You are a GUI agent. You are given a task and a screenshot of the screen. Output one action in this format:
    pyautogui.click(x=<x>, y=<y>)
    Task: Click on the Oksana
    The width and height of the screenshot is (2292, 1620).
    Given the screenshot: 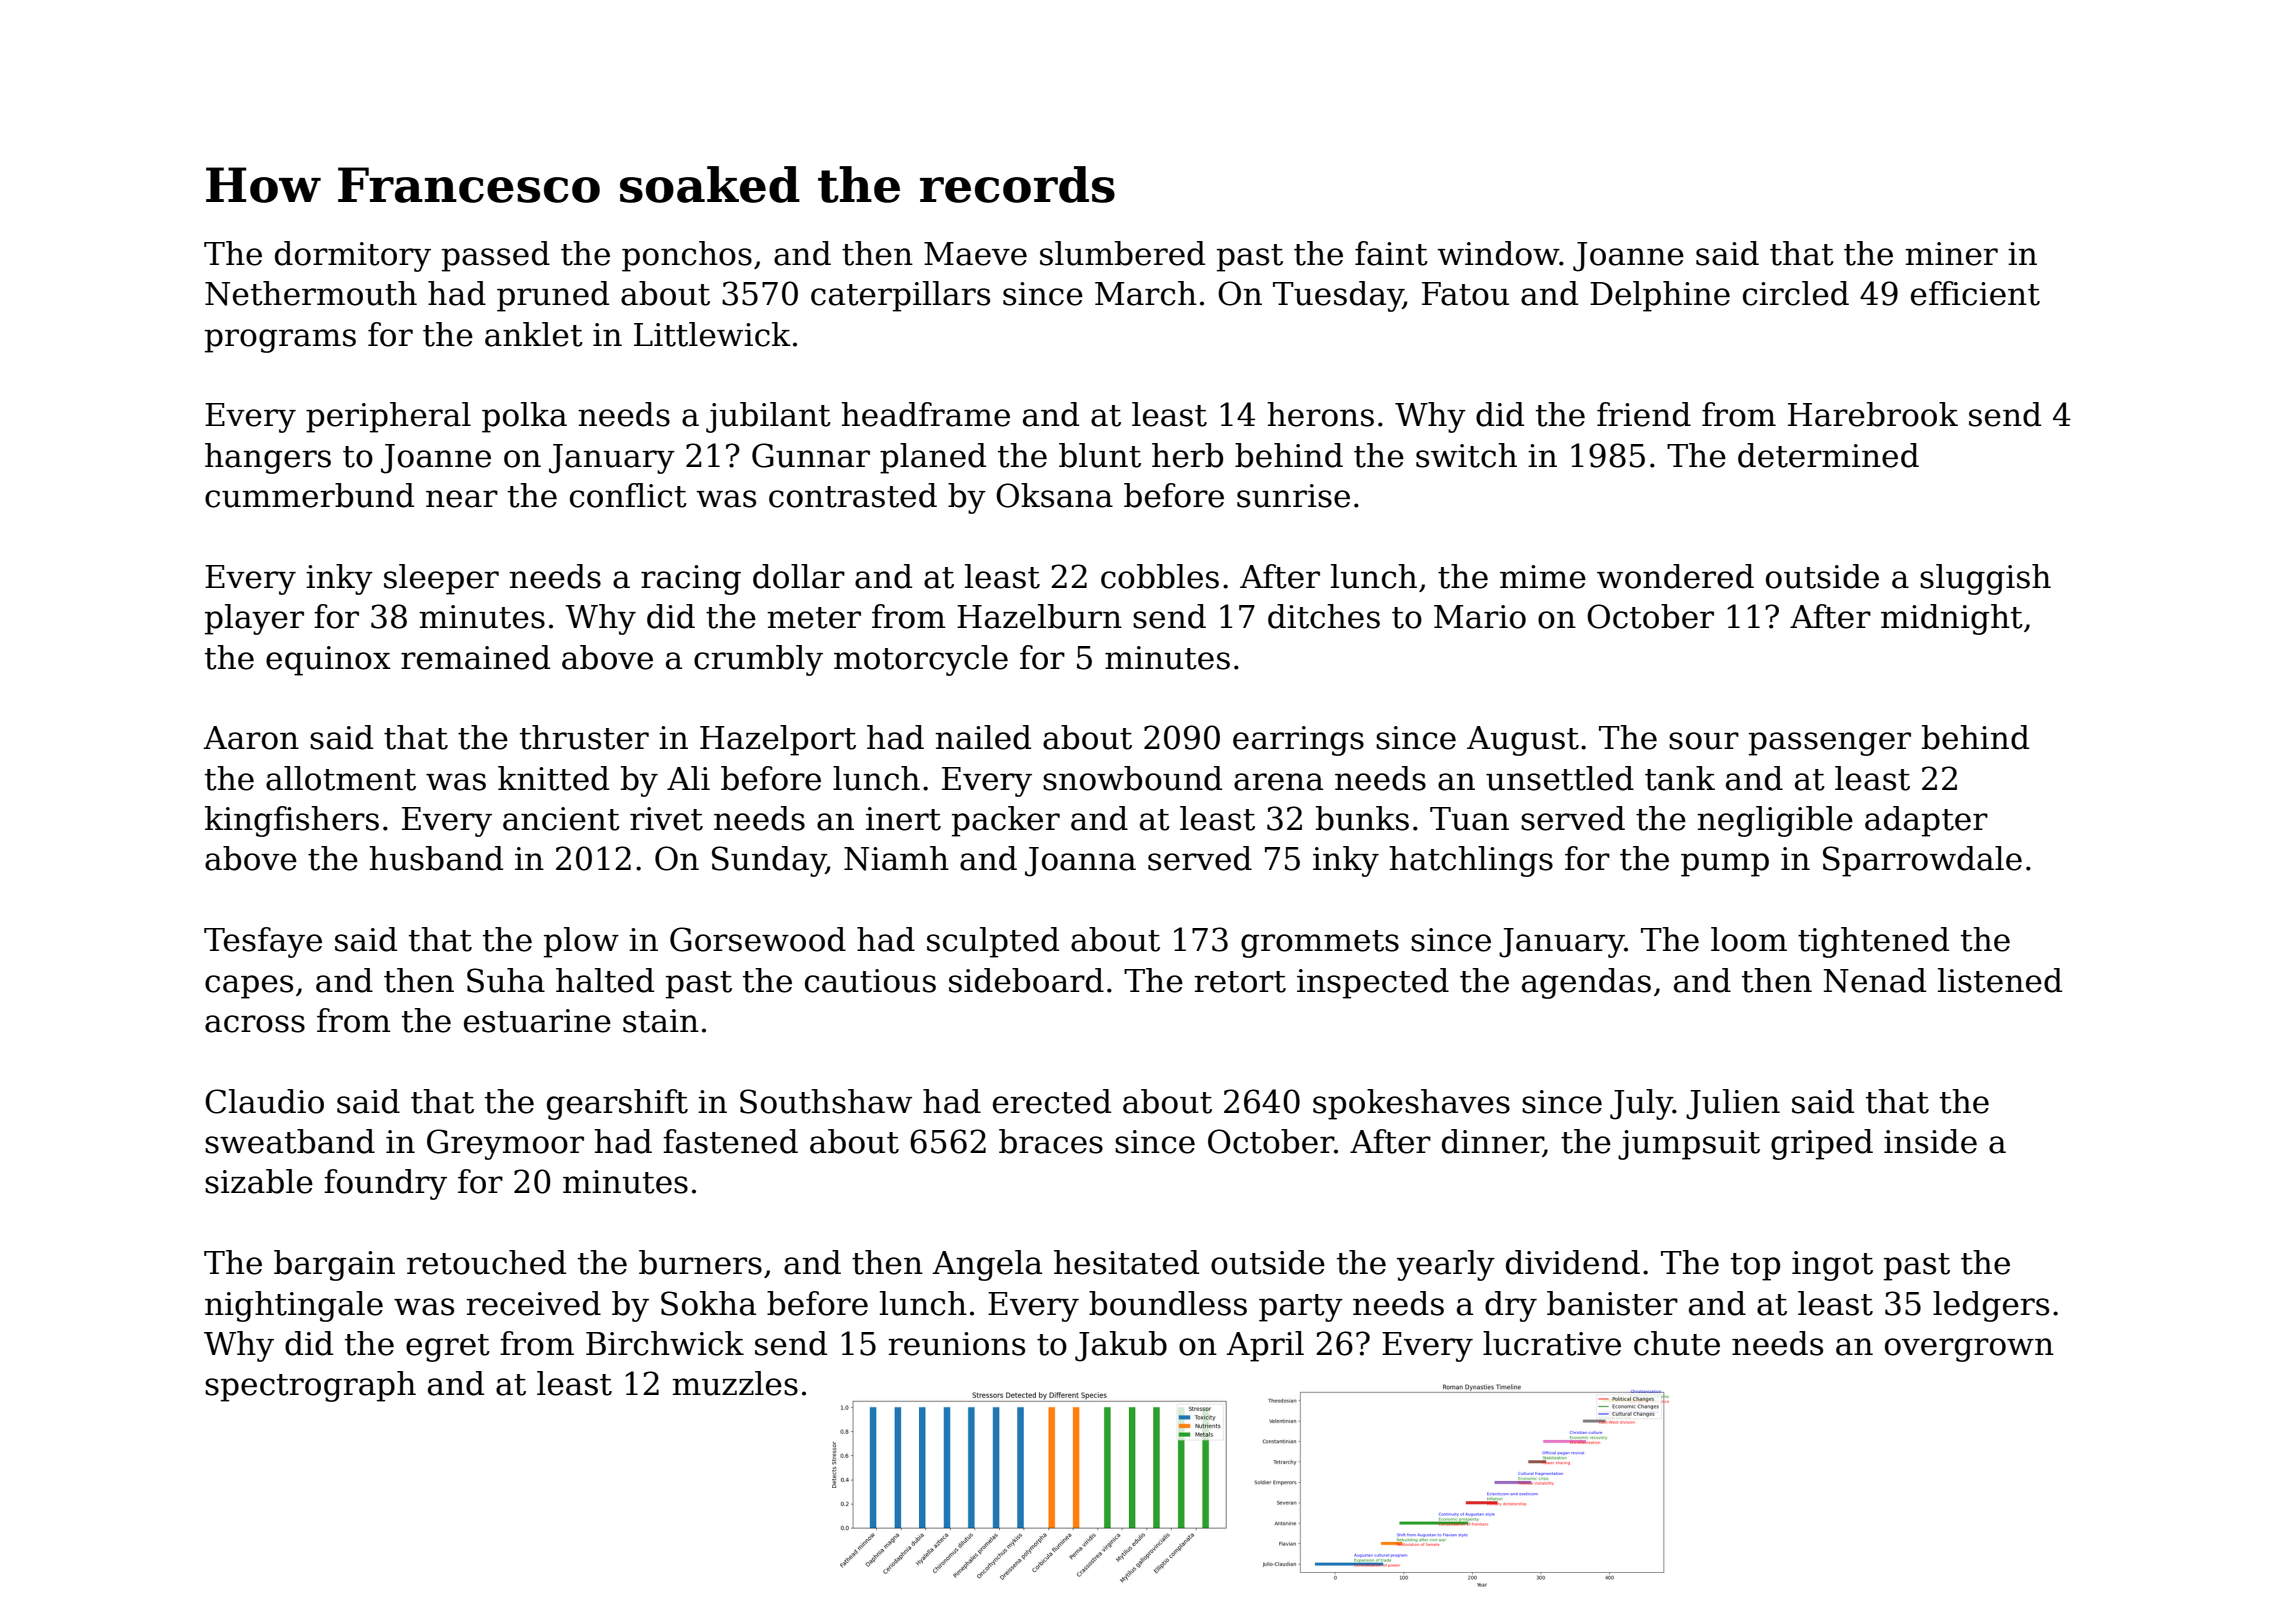 What is the action you would take?
    pyautogui.click(x=1054, y=495)
